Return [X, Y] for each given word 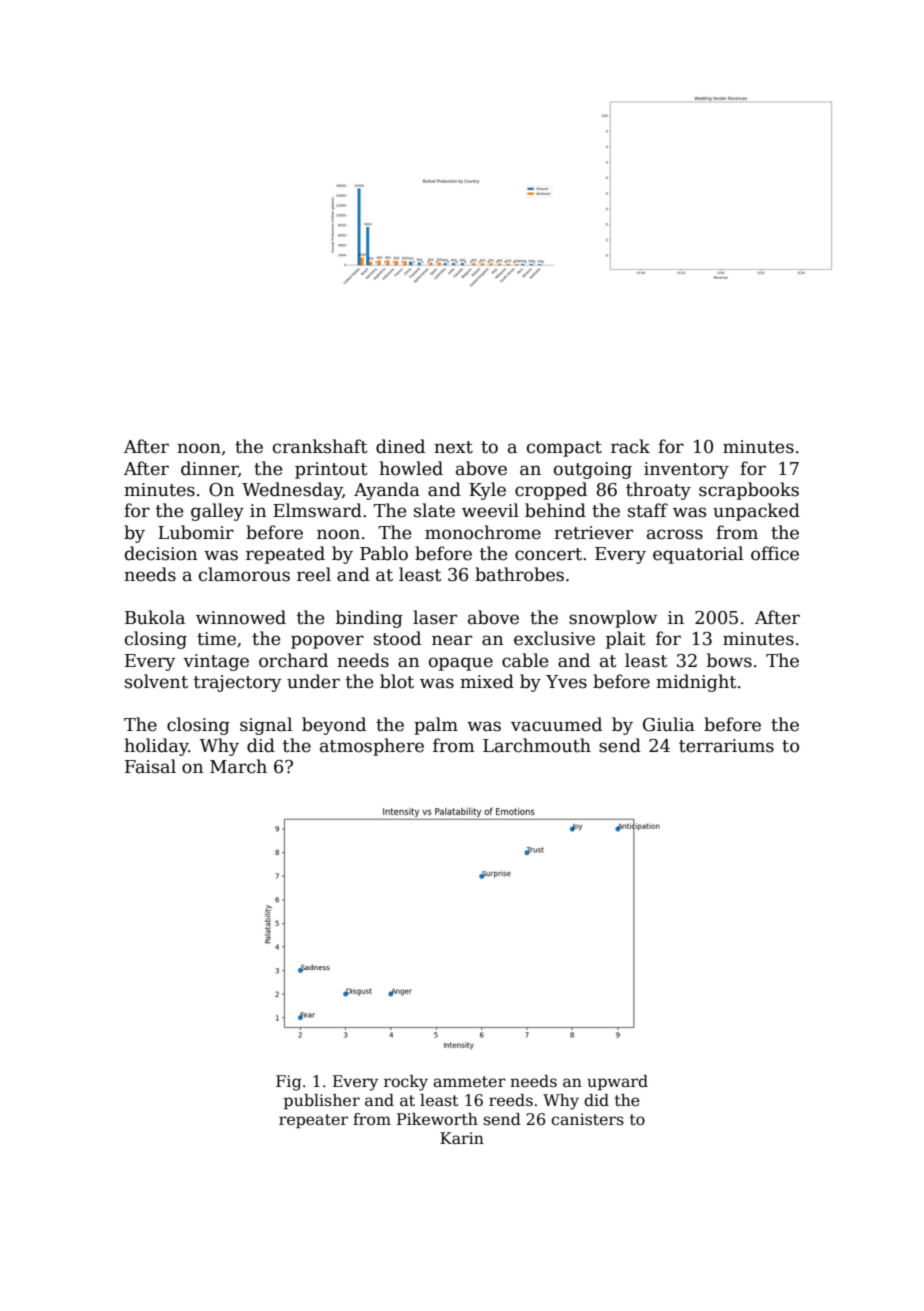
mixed [487, 681]
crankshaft [320, 446]
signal [266, 726]
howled [411, 468]
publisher [322, 1102]
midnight [696, 683]
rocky [406, 1083]
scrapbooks [749, 491]
